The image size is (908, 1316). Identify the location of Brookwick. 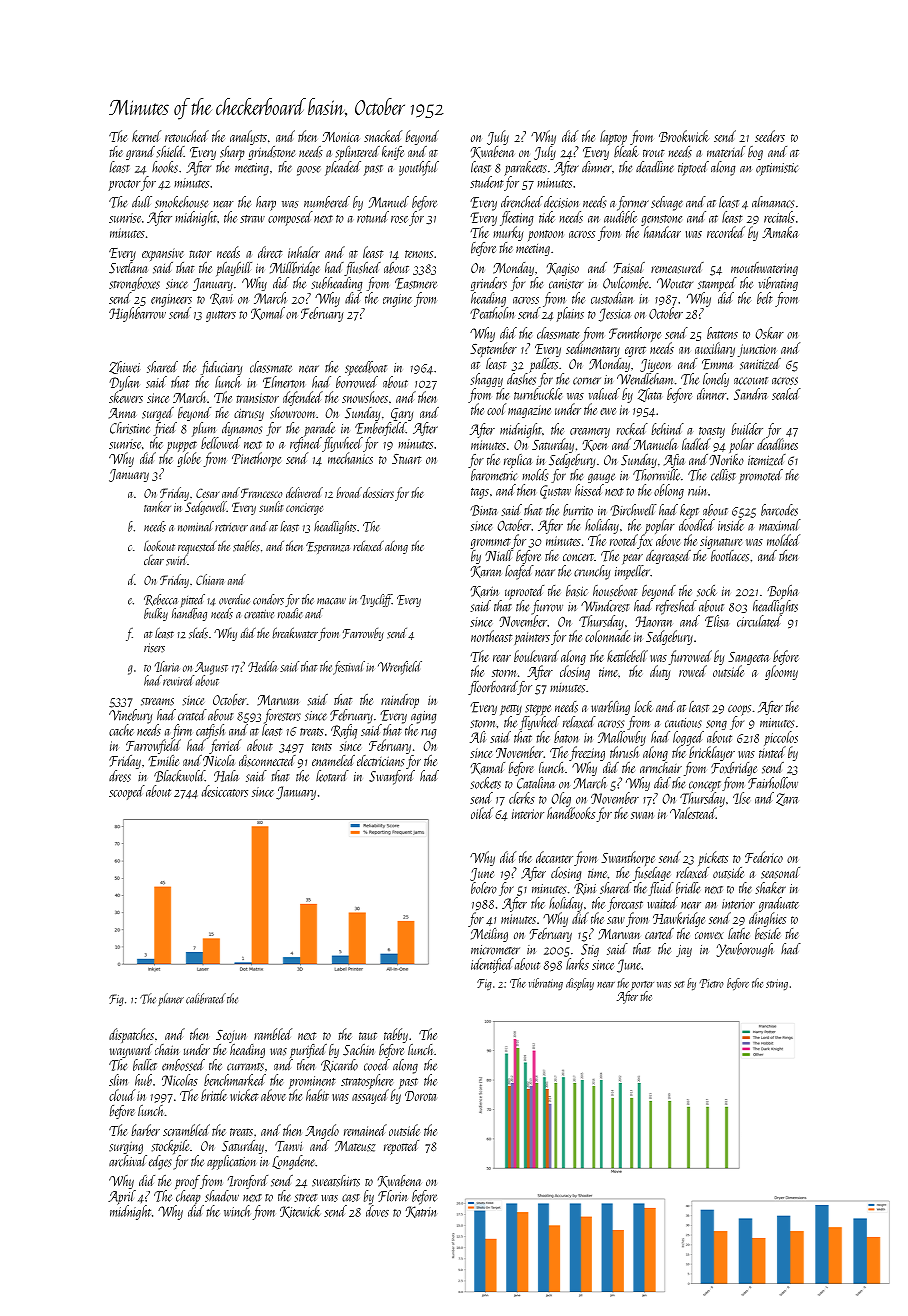
(684, 136).
